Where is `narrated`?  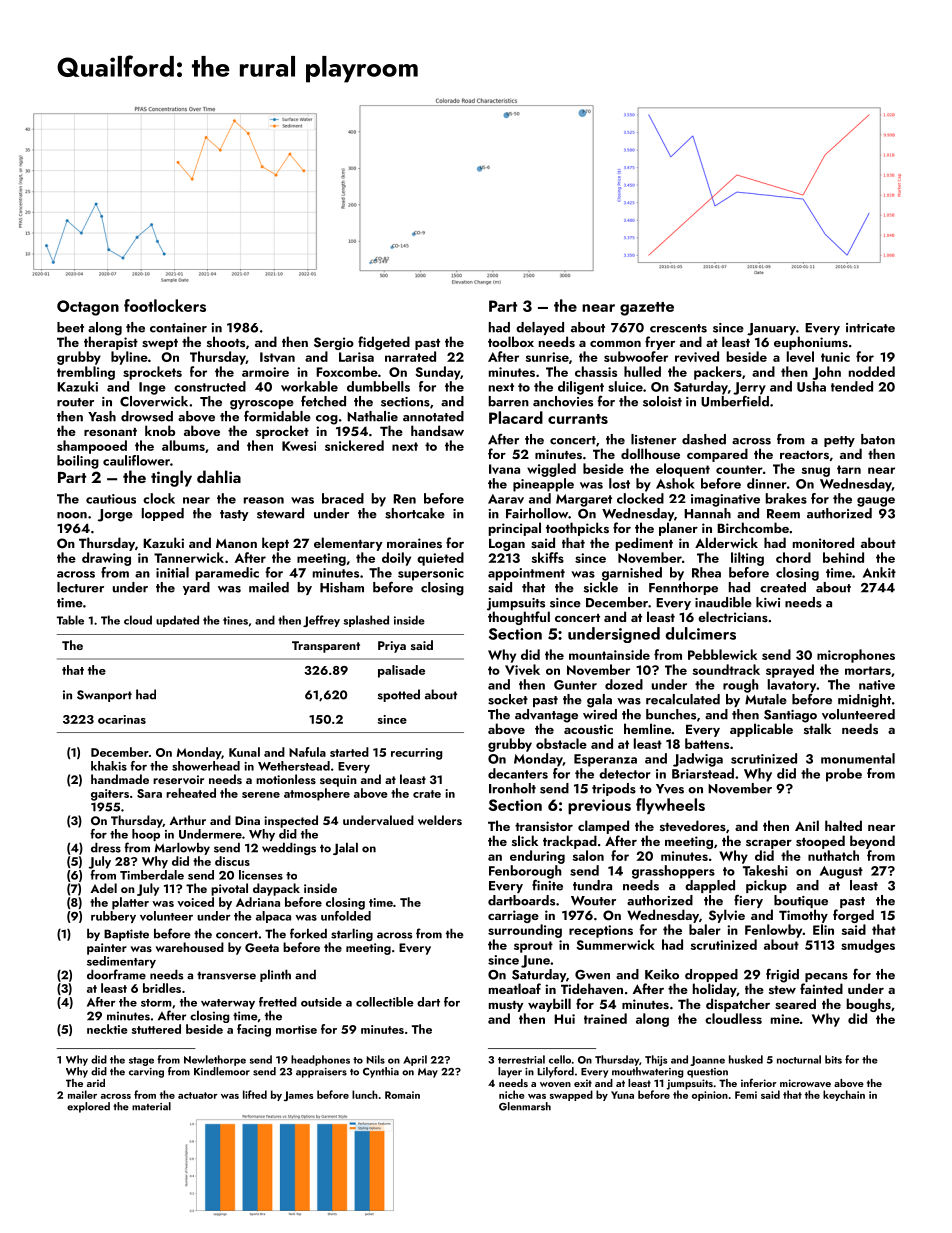
narrated is located at coordinates (410, 356).
